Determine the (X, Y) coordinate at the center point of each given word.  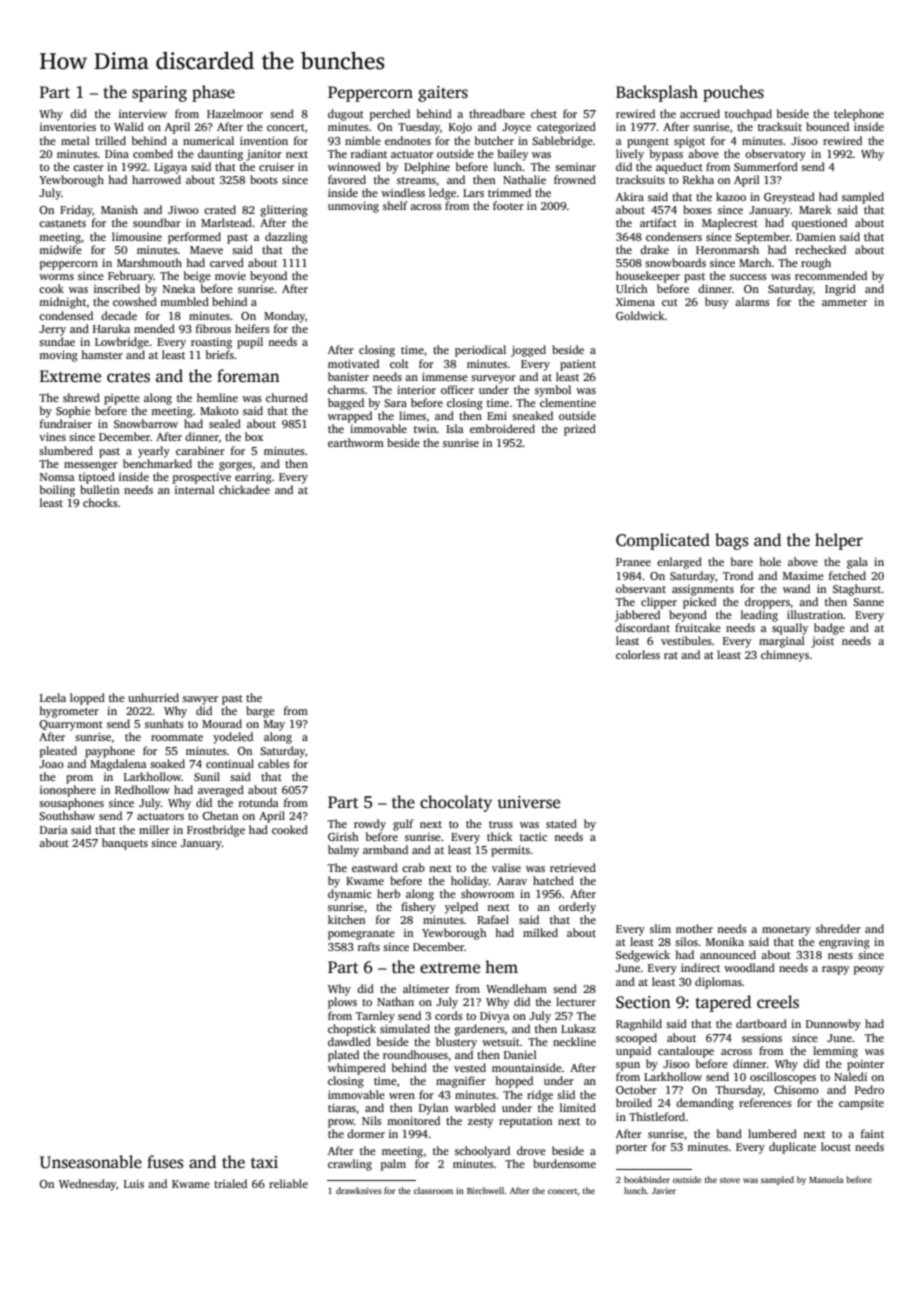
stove (730, 1180)
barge (260, 712)
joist (822, 642)
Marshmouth (149, 262)
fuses (165, 1162)
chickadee (244, 489)
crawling (350, 1165)
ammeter (844, 302)
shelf (395, 205)
